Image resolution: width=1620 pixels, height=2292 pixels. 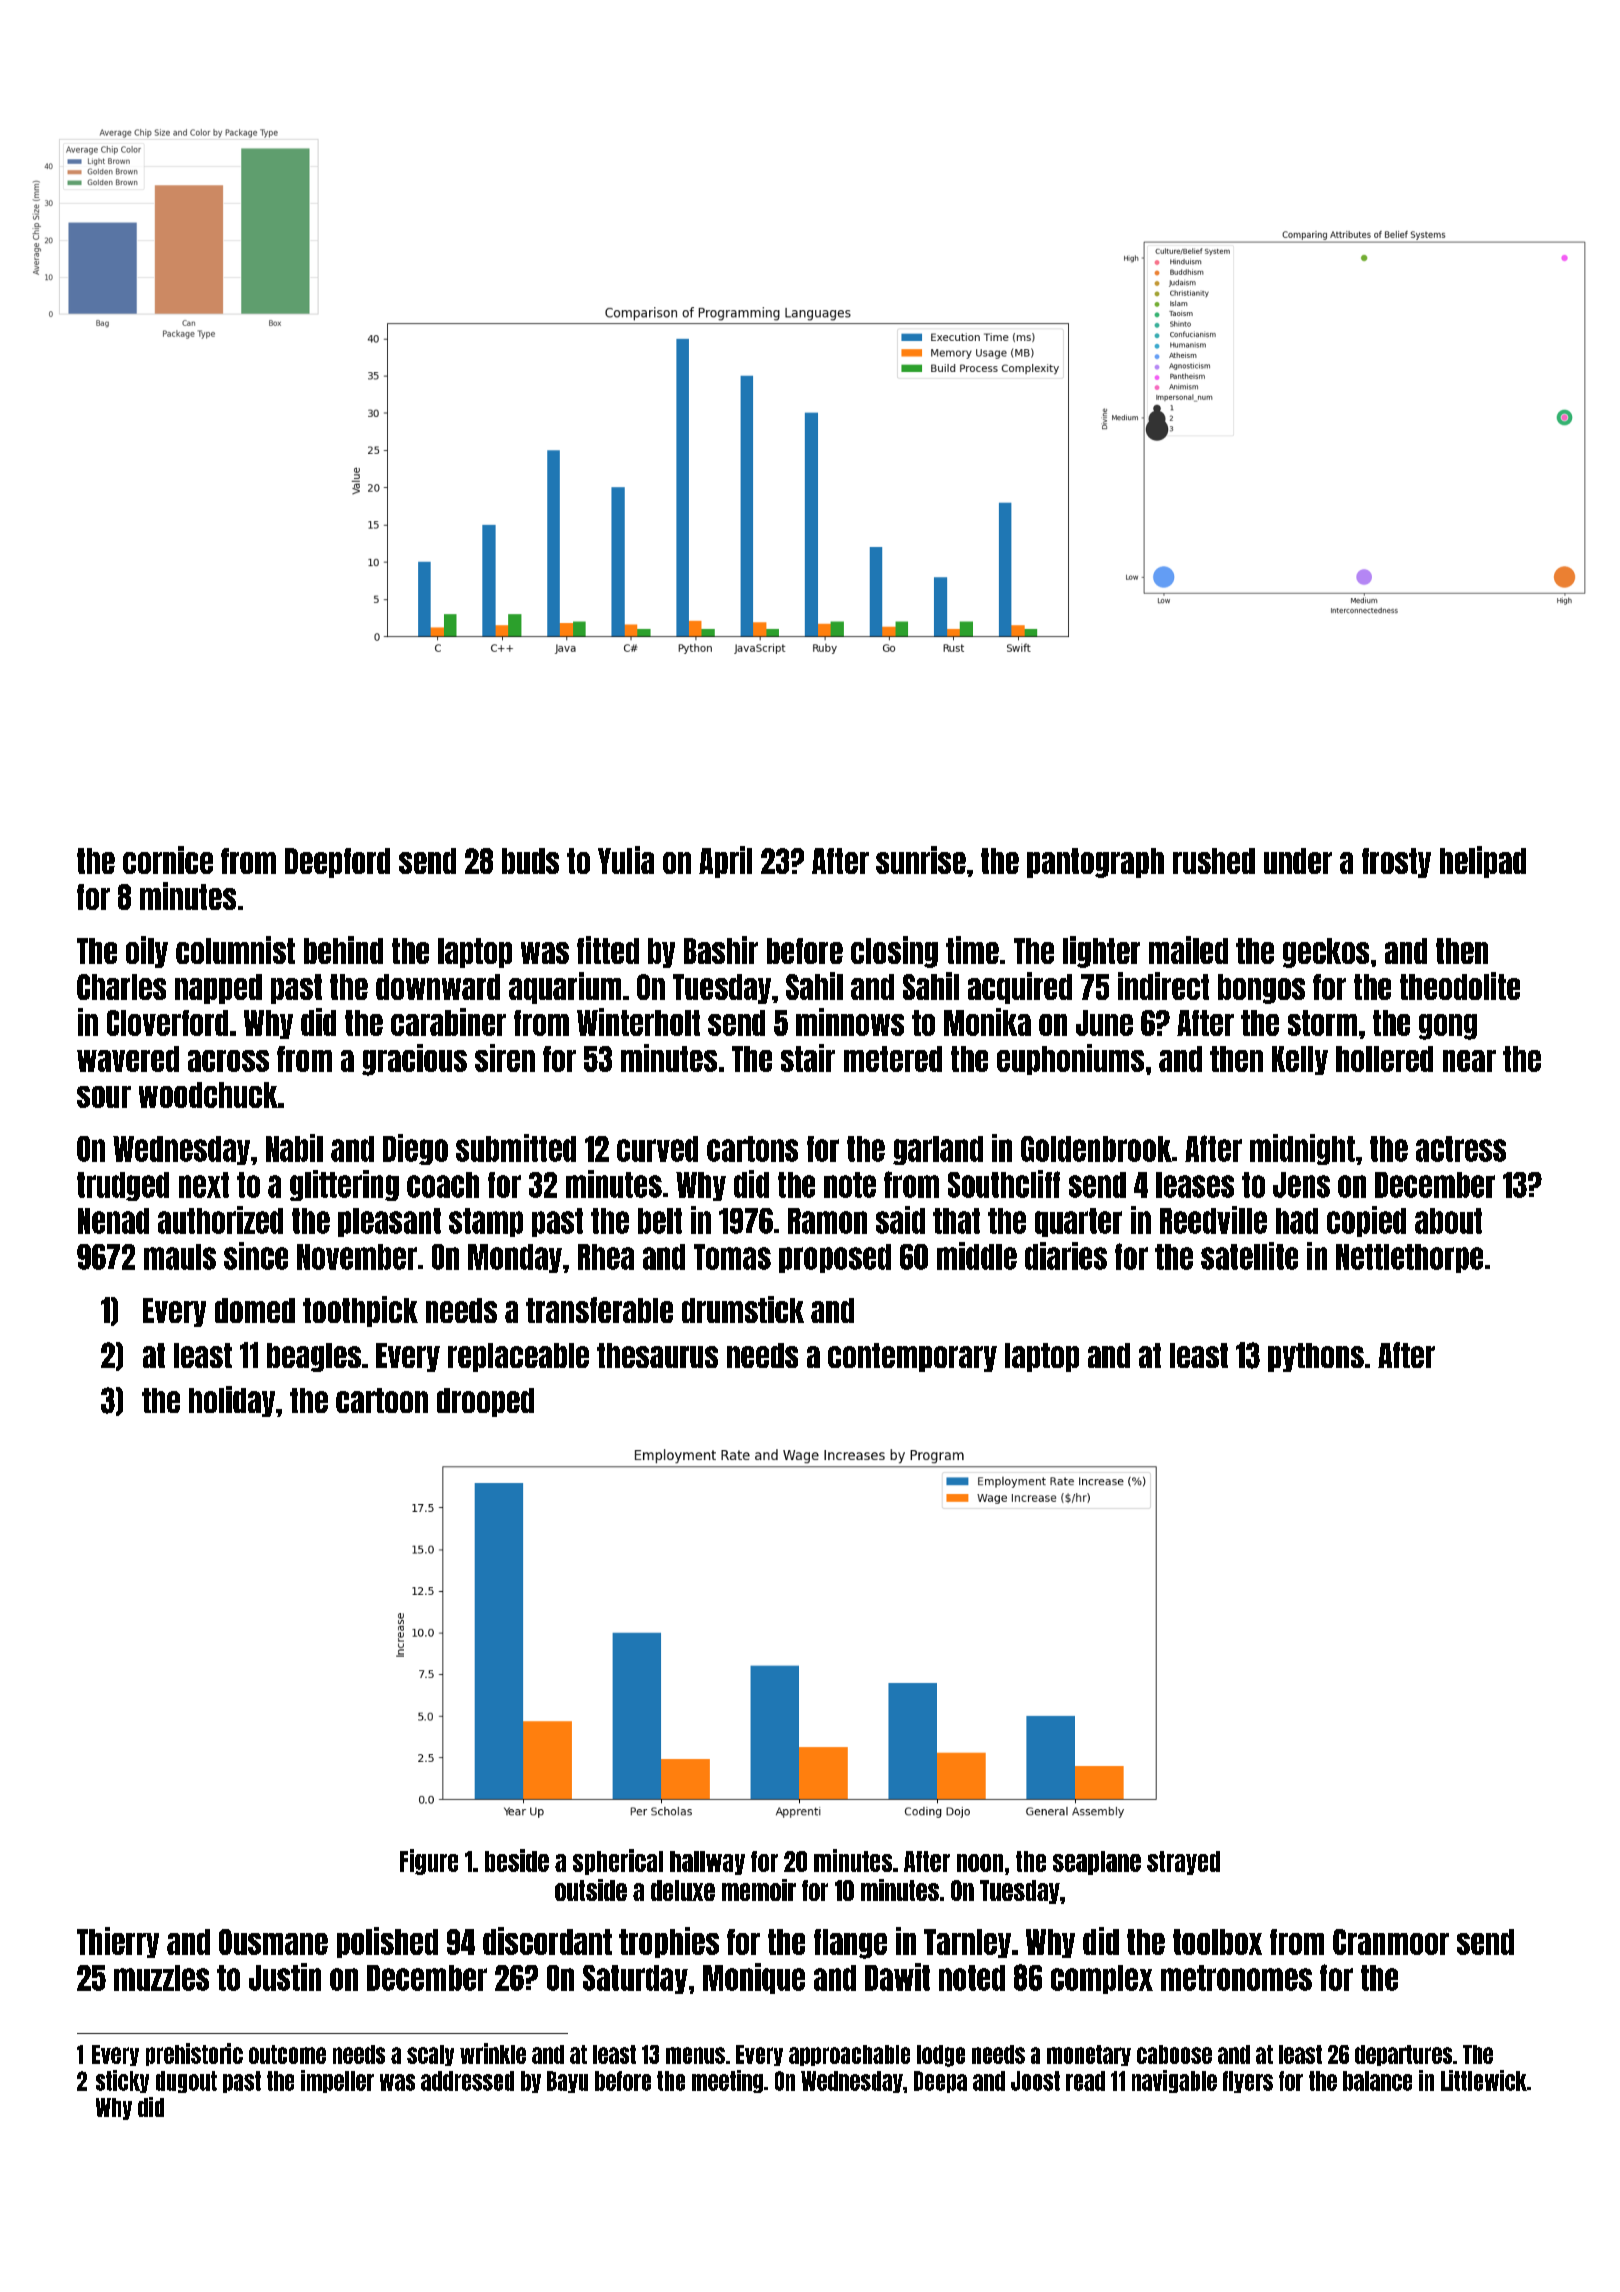 I want to click on dugout, so click(x=186, y=2082).
